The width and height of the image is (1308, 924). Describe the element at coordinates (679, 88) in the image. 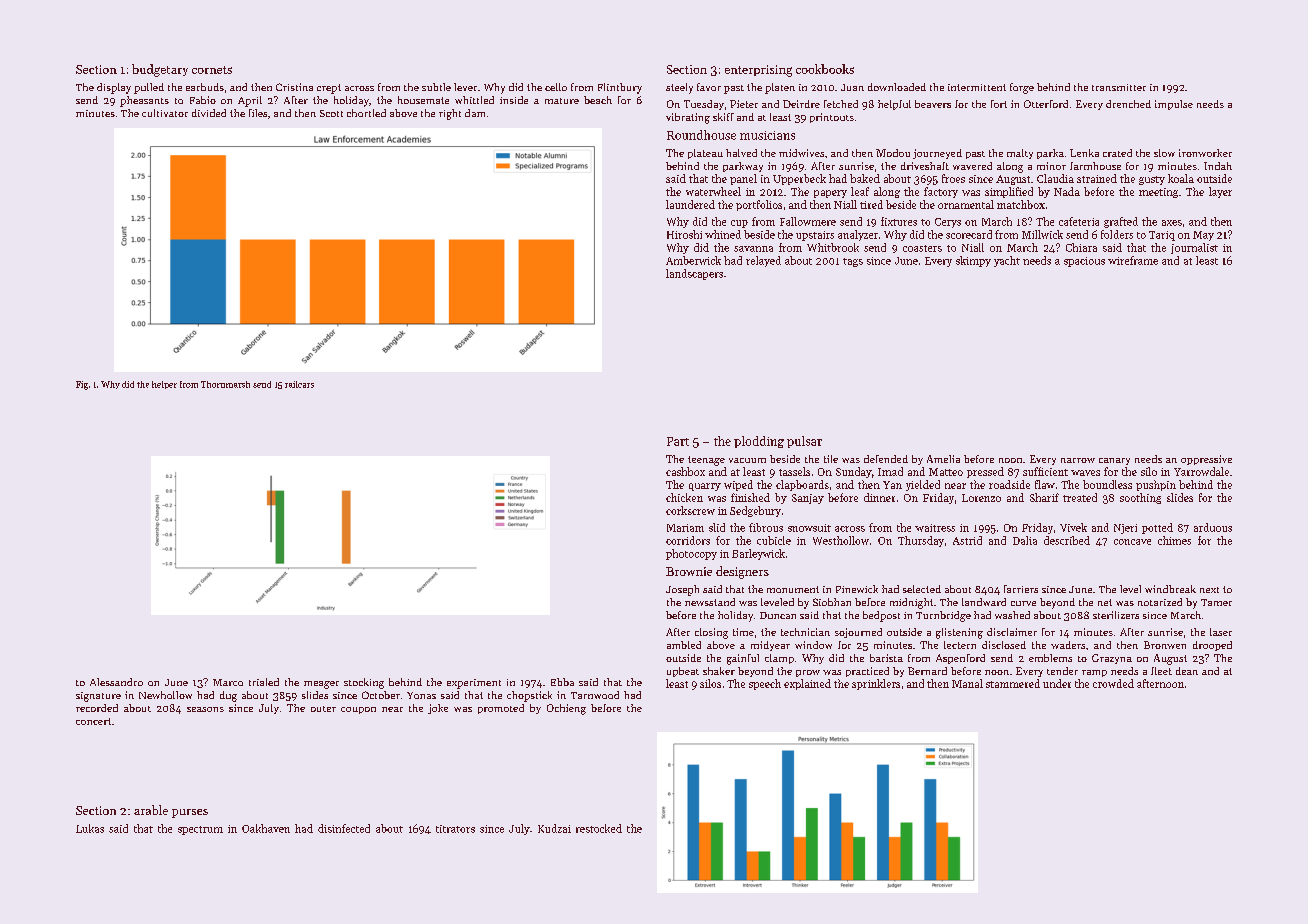

I see `steely` at that location.
